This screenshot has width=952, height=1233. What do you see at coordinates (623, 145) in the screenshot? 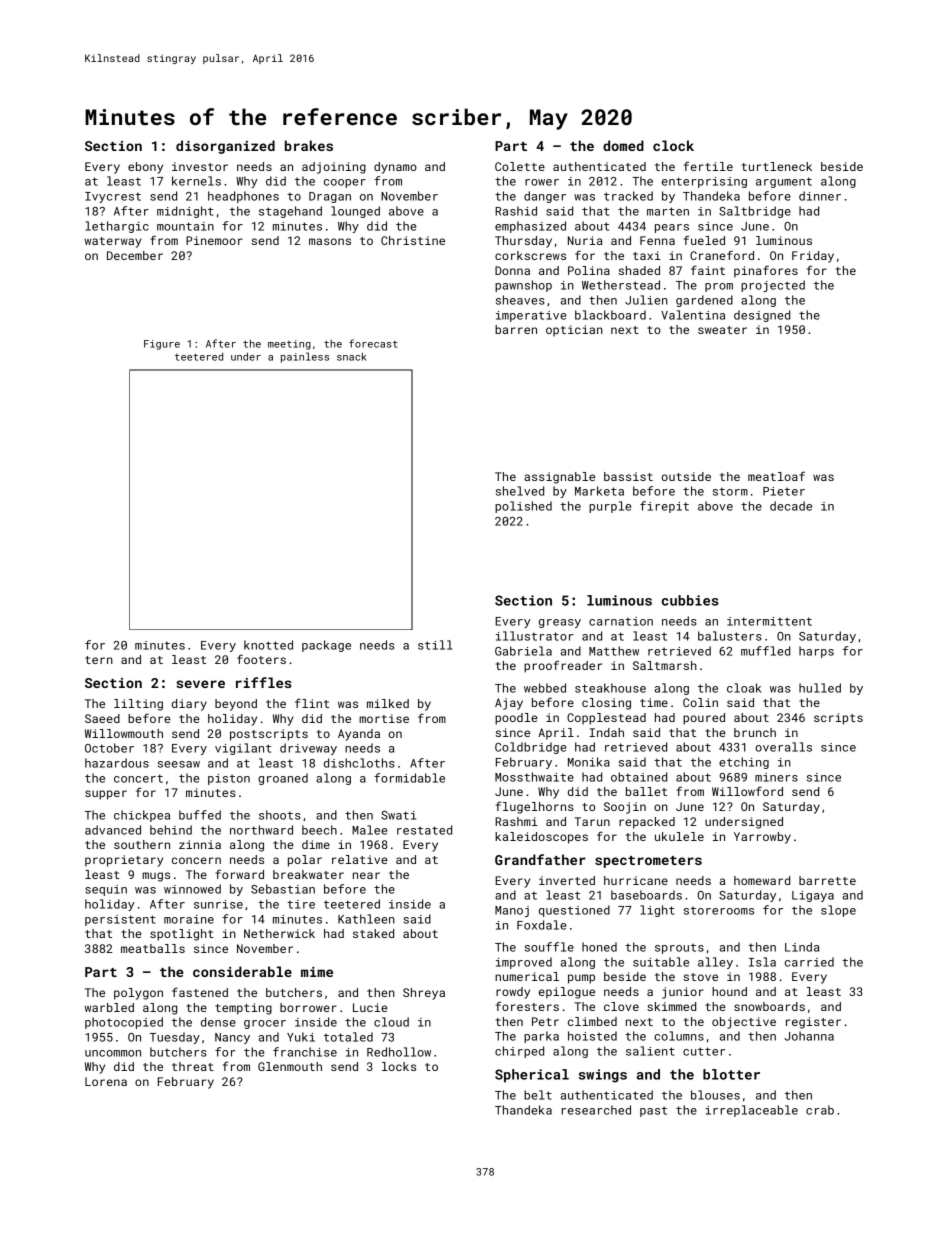
I see `domed` at bounding box center [623, 145].
